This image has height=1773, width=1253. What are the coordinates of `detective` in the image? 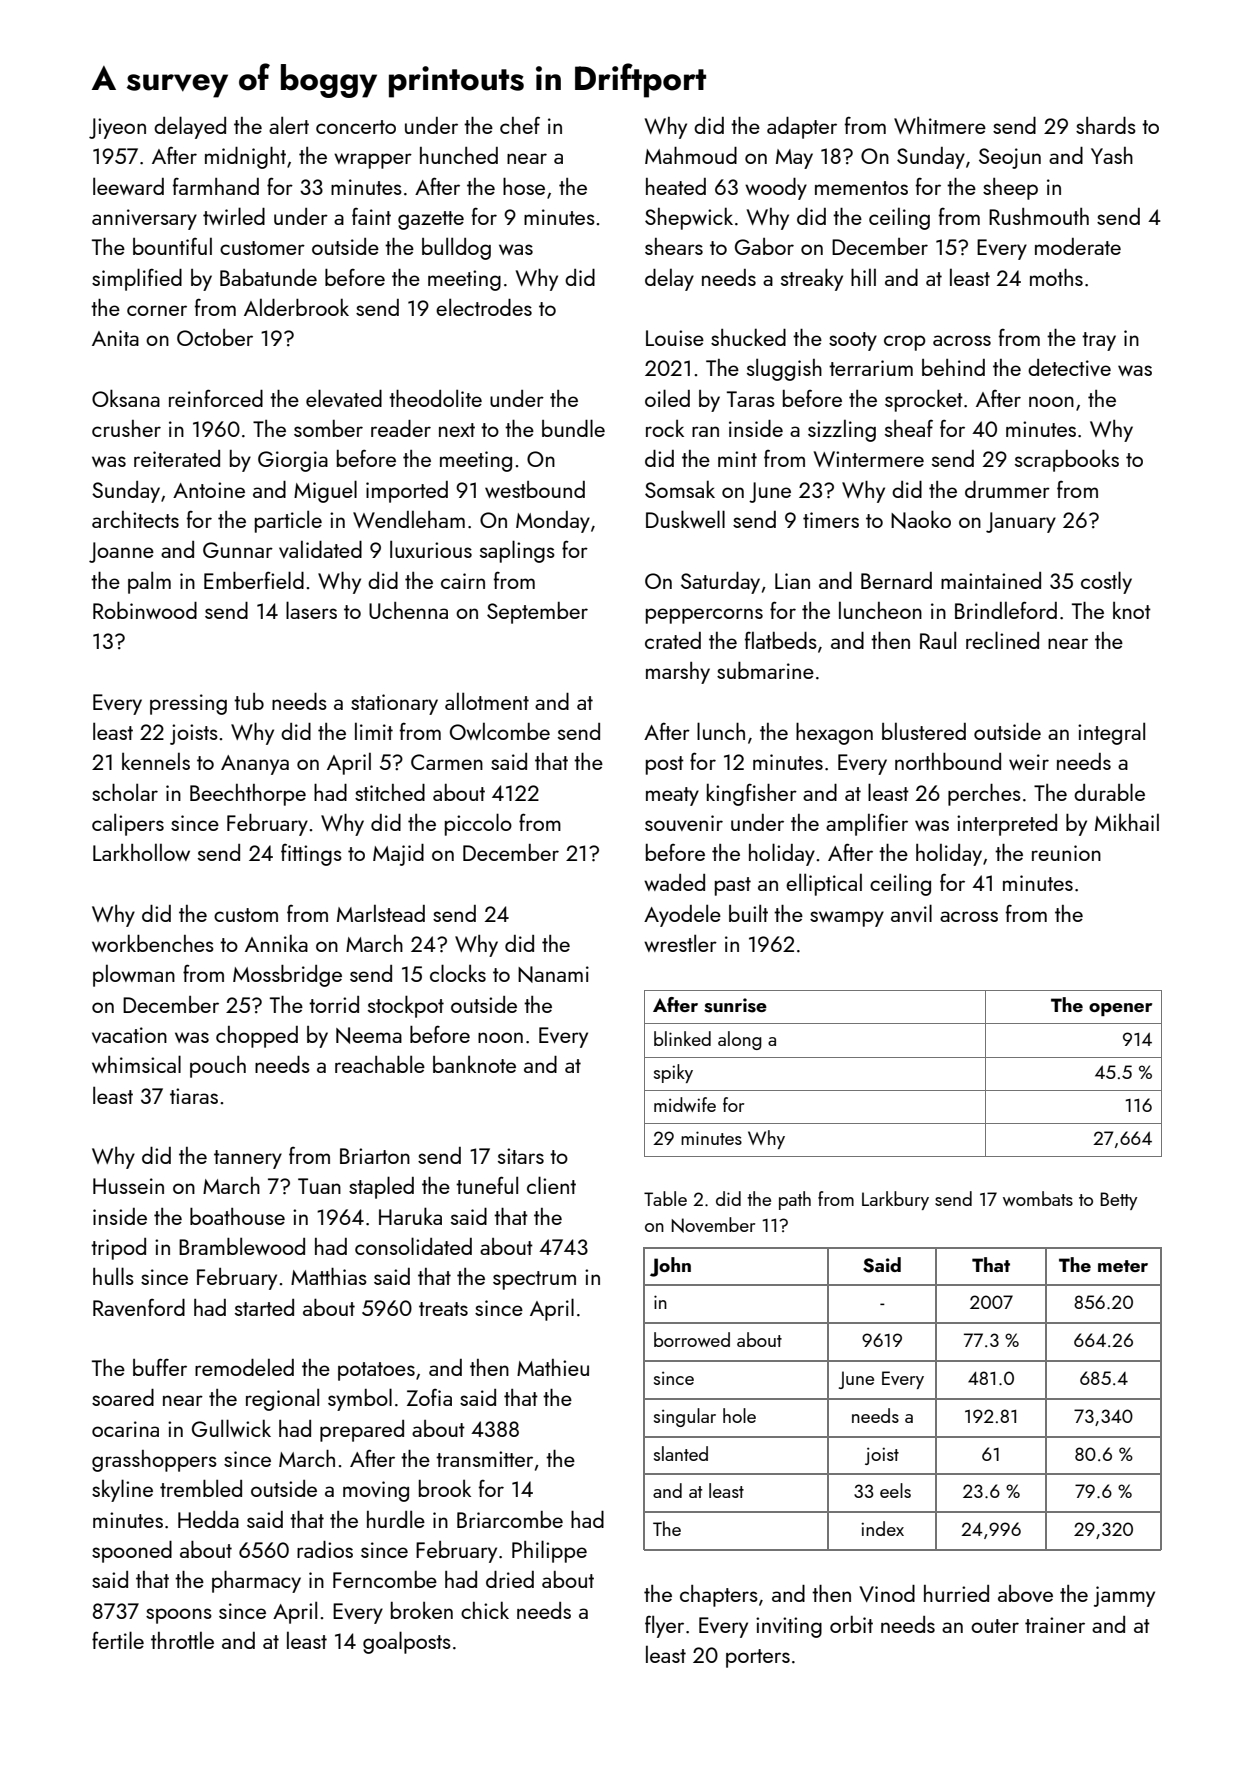 It's located at (1069, 367).
